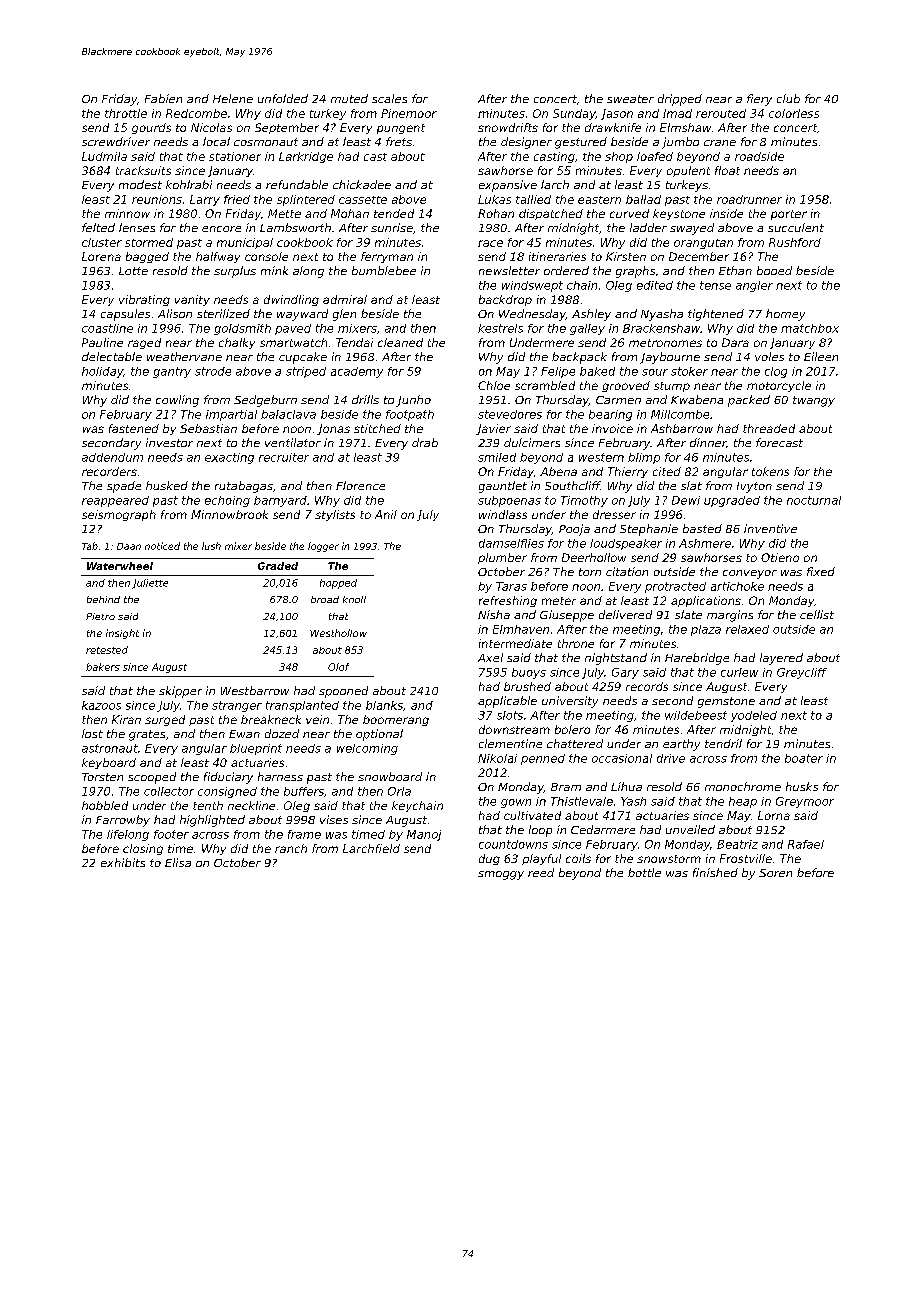 The width and height of the screenshot is (924, 1308). I want to click on bottle, so click(644, 872).
